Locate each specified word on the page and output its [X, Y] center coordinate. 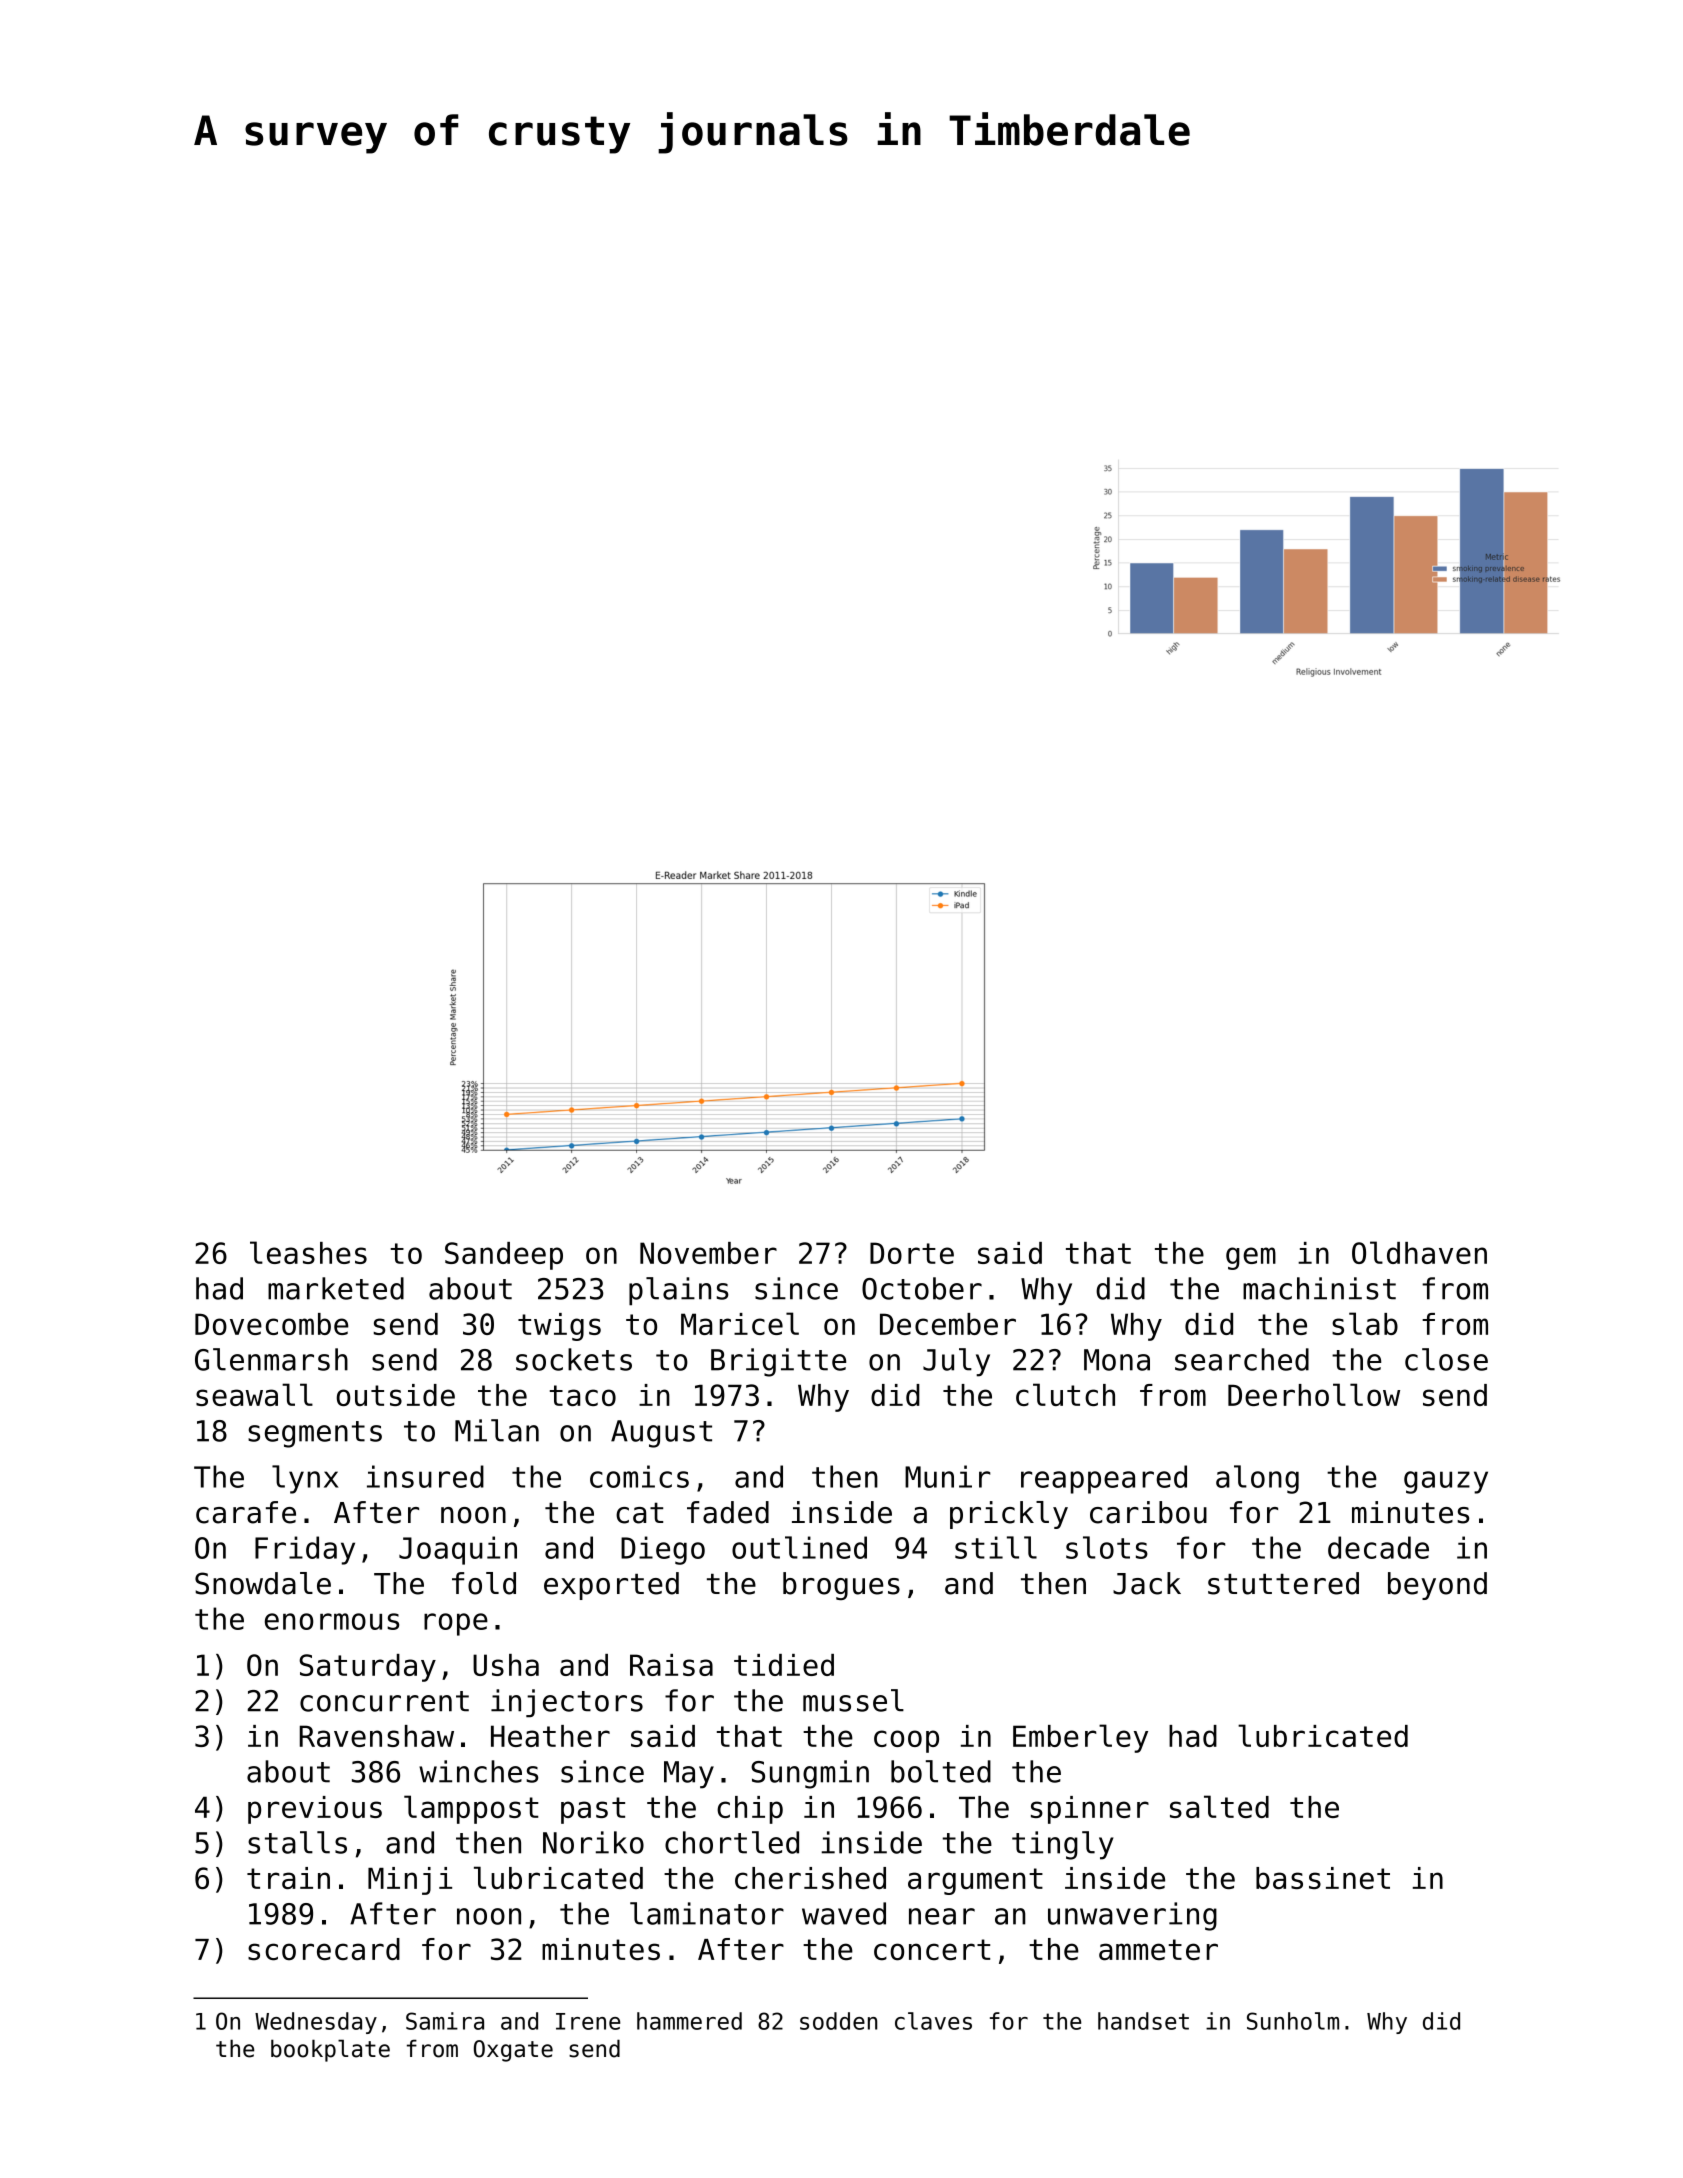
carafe [246, 1512]
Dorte [912, 1253]
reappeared [1104, 1479]
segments [315, 1434]
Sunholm [1293, 2021]
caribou [1148, 1512]
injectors [567, 1703]
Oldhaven [1419, 1252]
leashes [308, 1252]
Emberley [1080, 1738]
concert [932, 1950]
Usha [506, 1665]
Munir [948, 1476]
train [288, 1878]
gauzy [1446, 1482]
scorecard [324, 1949]
